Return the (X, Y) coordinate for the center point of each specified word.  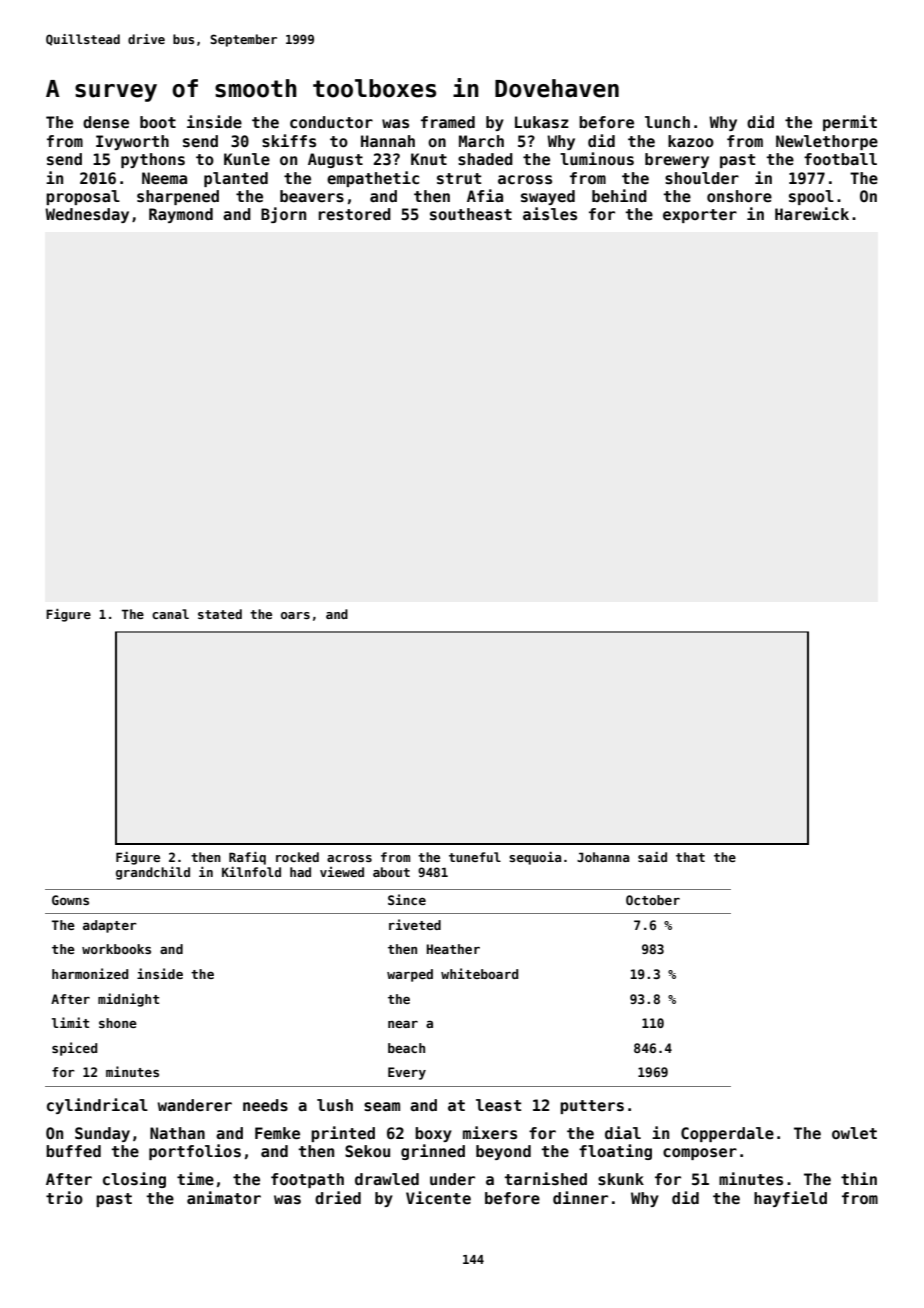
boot (158, 122)
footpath (307, 1180)
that (690, 857)
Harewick (812, 214)
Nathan (177, 1133)
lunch (667, 122)
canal (170, 614)
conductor (331, 122)
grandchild (153, 873)
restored (355, 214)
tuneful (475, 857)
